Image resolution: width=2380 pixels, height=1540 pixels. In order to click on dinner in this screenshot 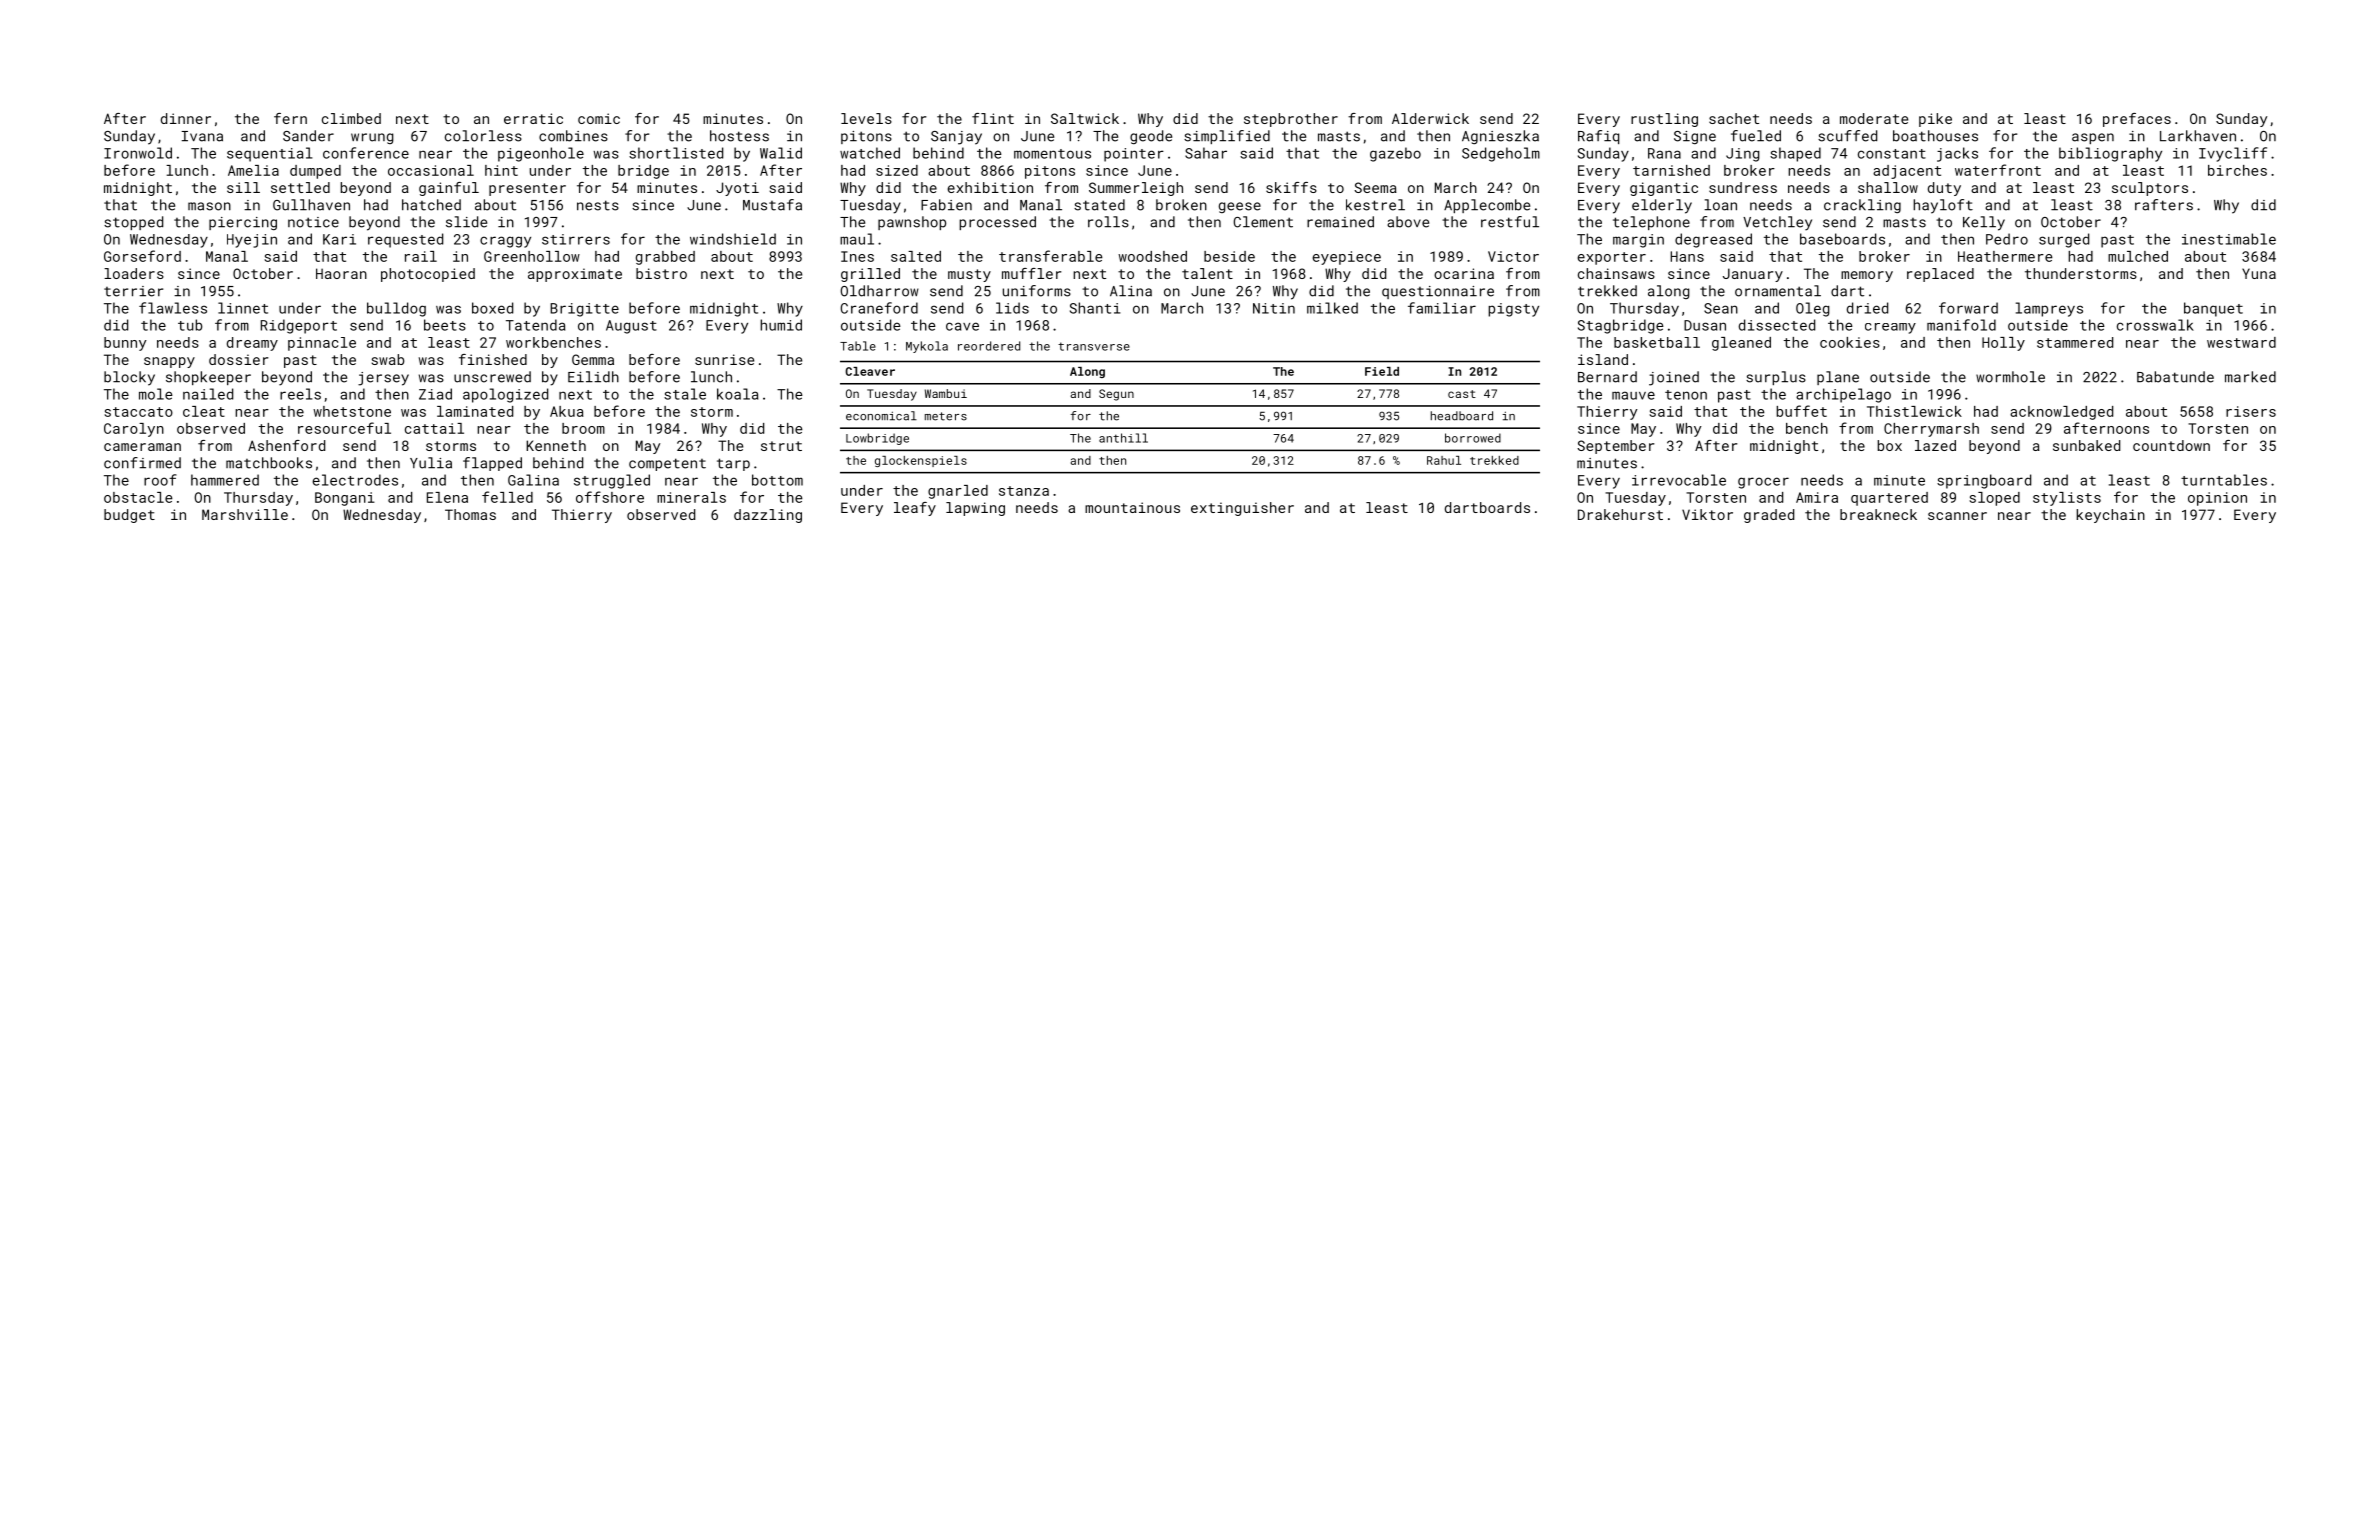, I will do `click(186, 118)`.
